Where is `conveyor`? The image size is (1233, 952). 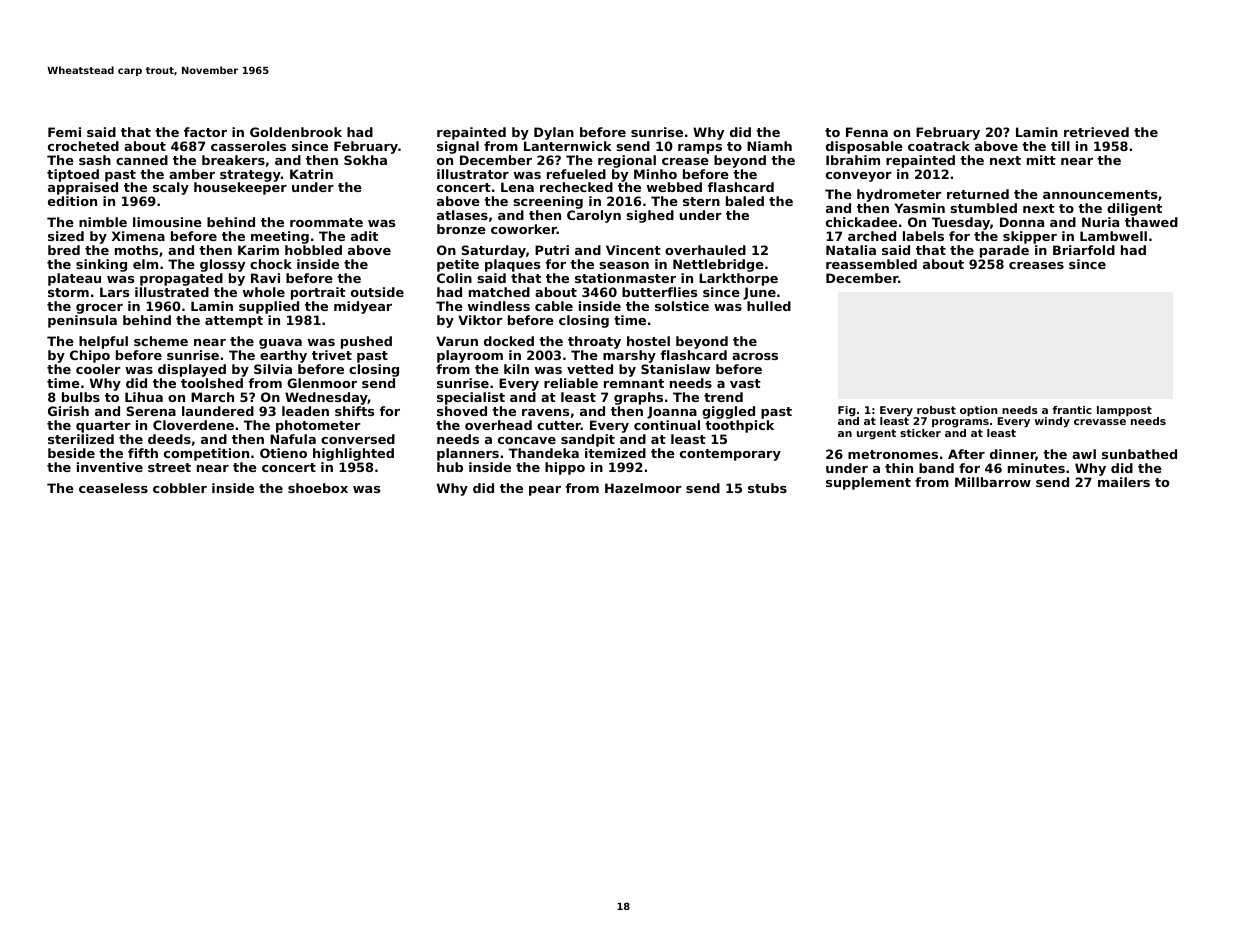 conveyor is located at coordinates (859, 177).
